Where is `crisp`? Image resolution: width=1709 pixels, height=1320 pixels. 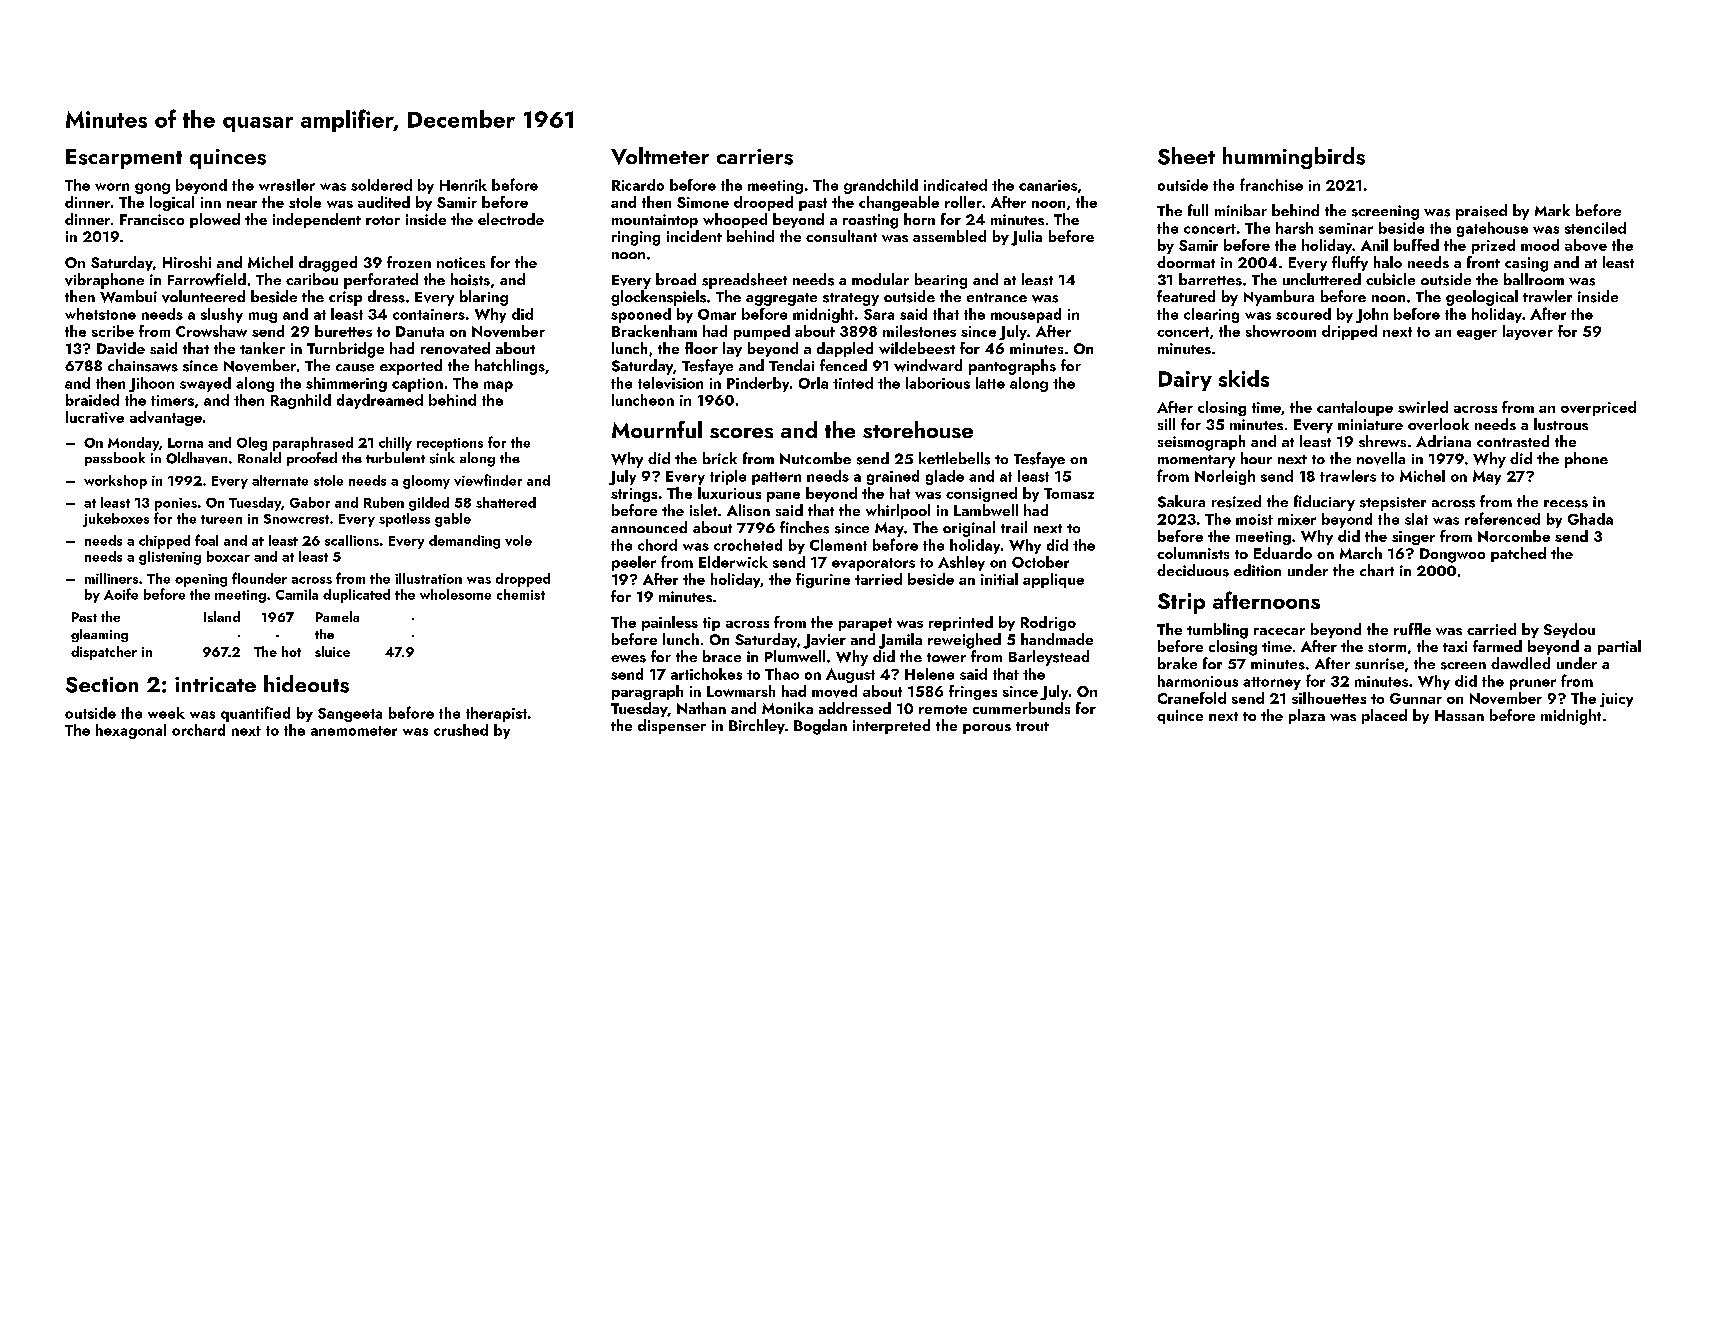
crisp is located at coordinates (345, 298).
